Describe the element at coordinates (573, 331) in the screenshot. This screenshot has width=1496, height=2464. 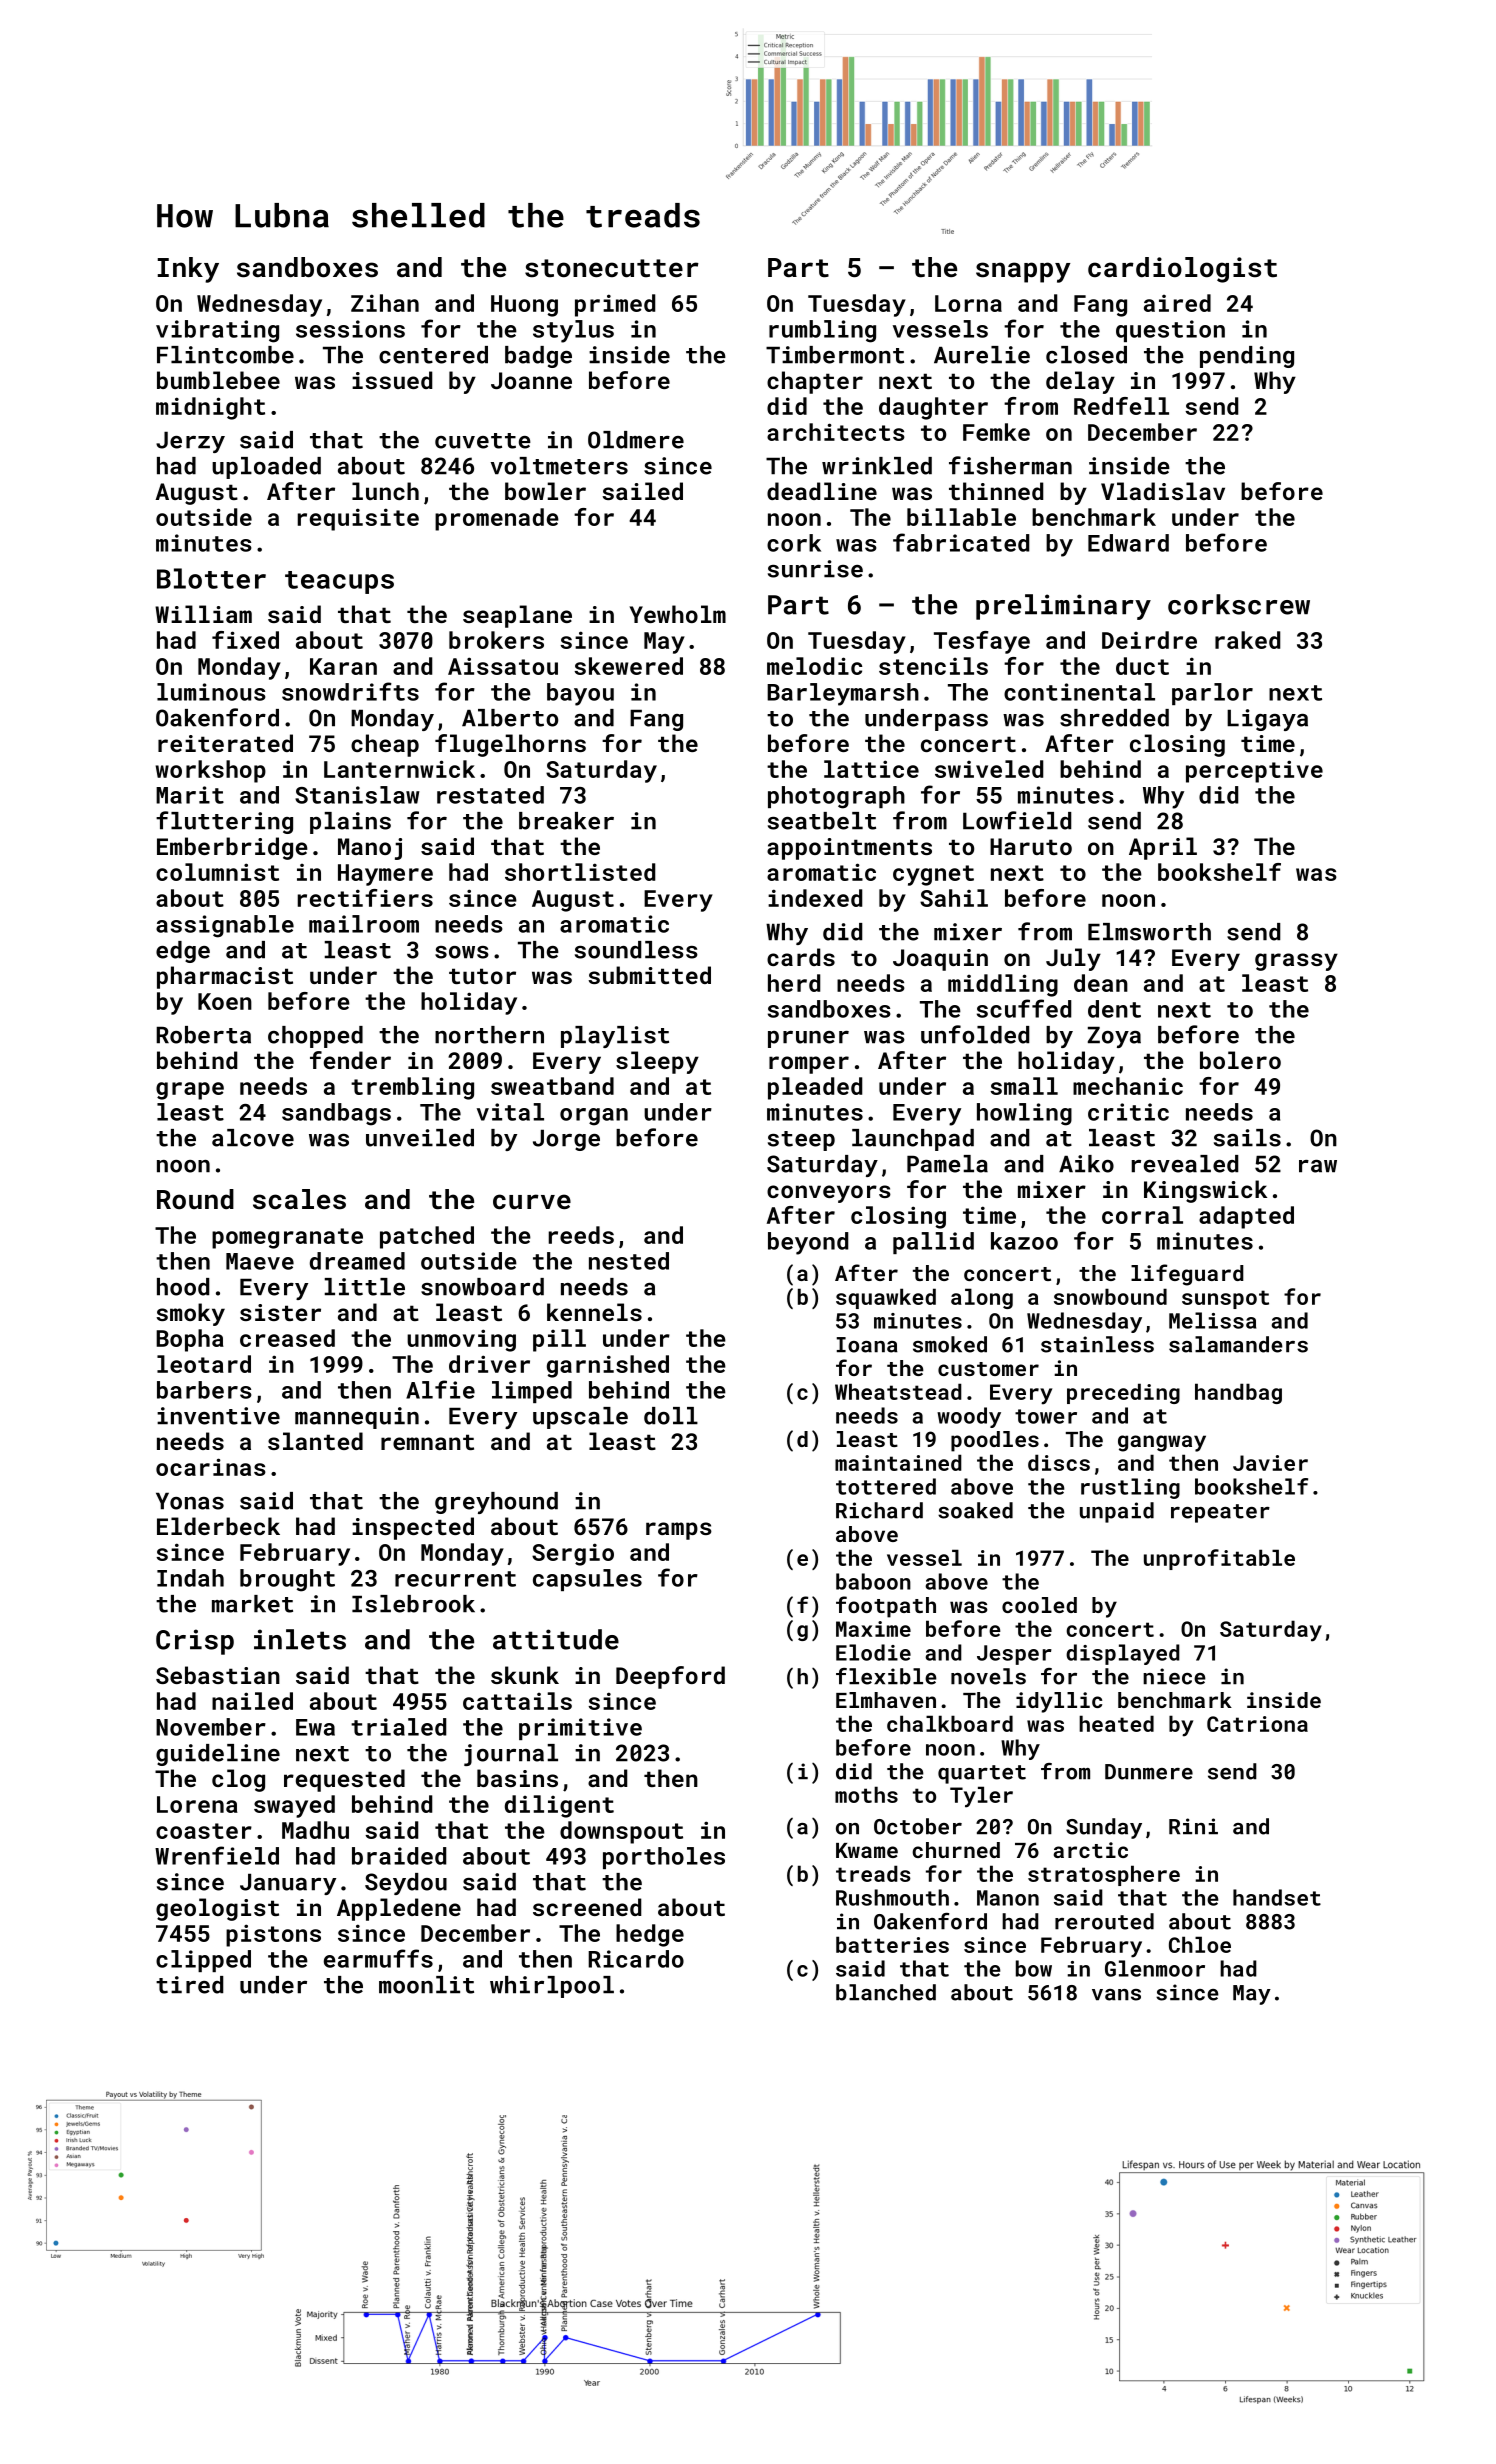
I see `stylus` at that location.
